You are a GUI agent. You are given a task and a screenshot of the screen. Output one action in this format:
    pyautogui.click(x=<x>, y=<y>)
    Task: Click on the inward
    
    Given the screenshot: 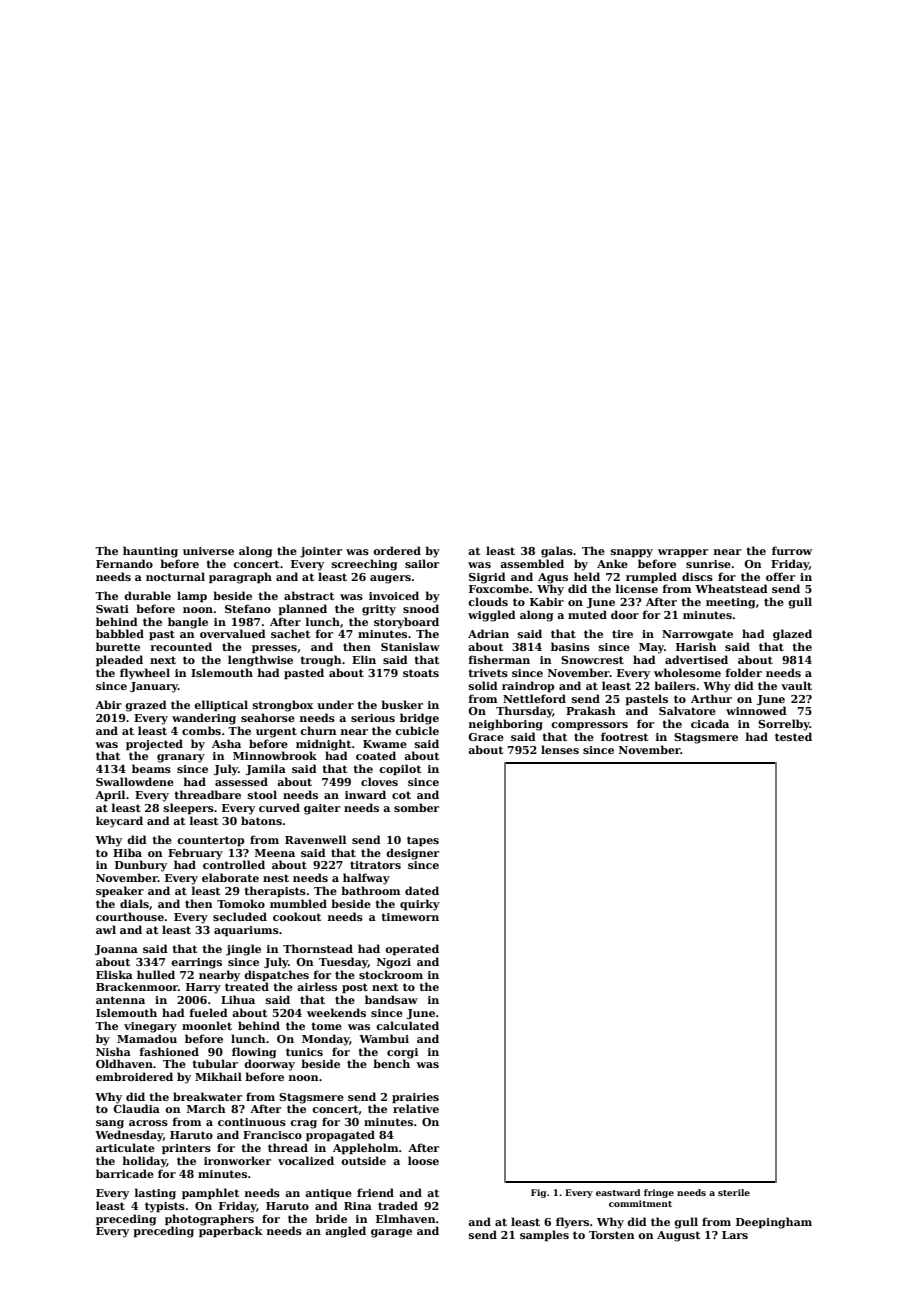 What is the action you would take?
    pyautogui.click(x=365, y=794)
